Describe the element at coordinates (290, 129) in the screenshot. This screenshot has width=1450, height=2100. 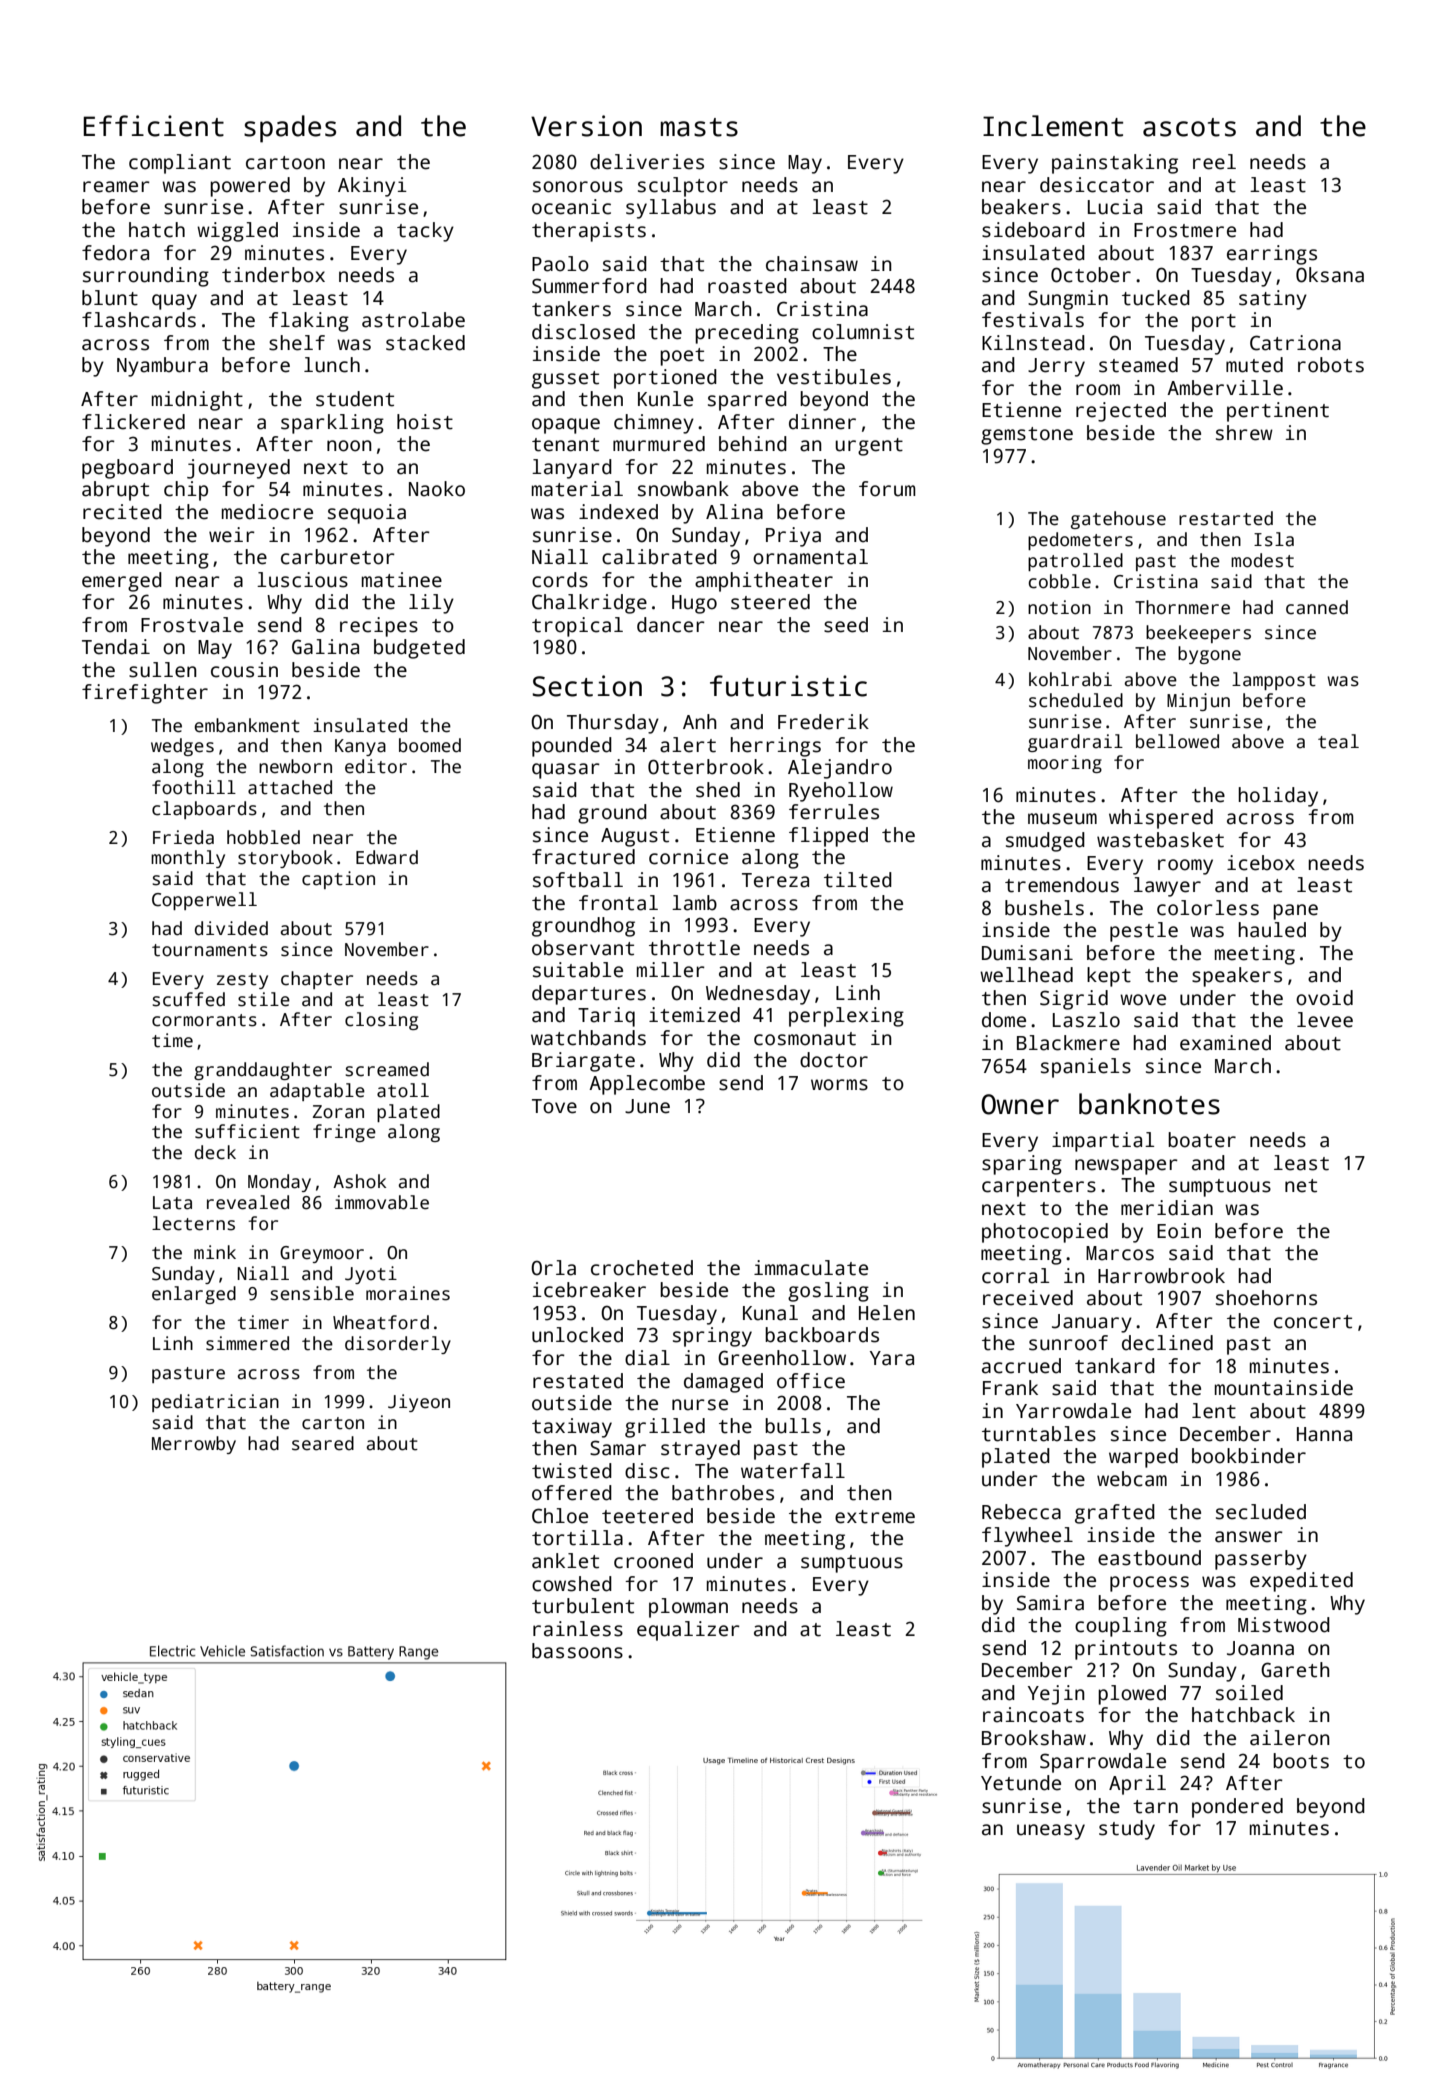
I see `spades` at that location.
